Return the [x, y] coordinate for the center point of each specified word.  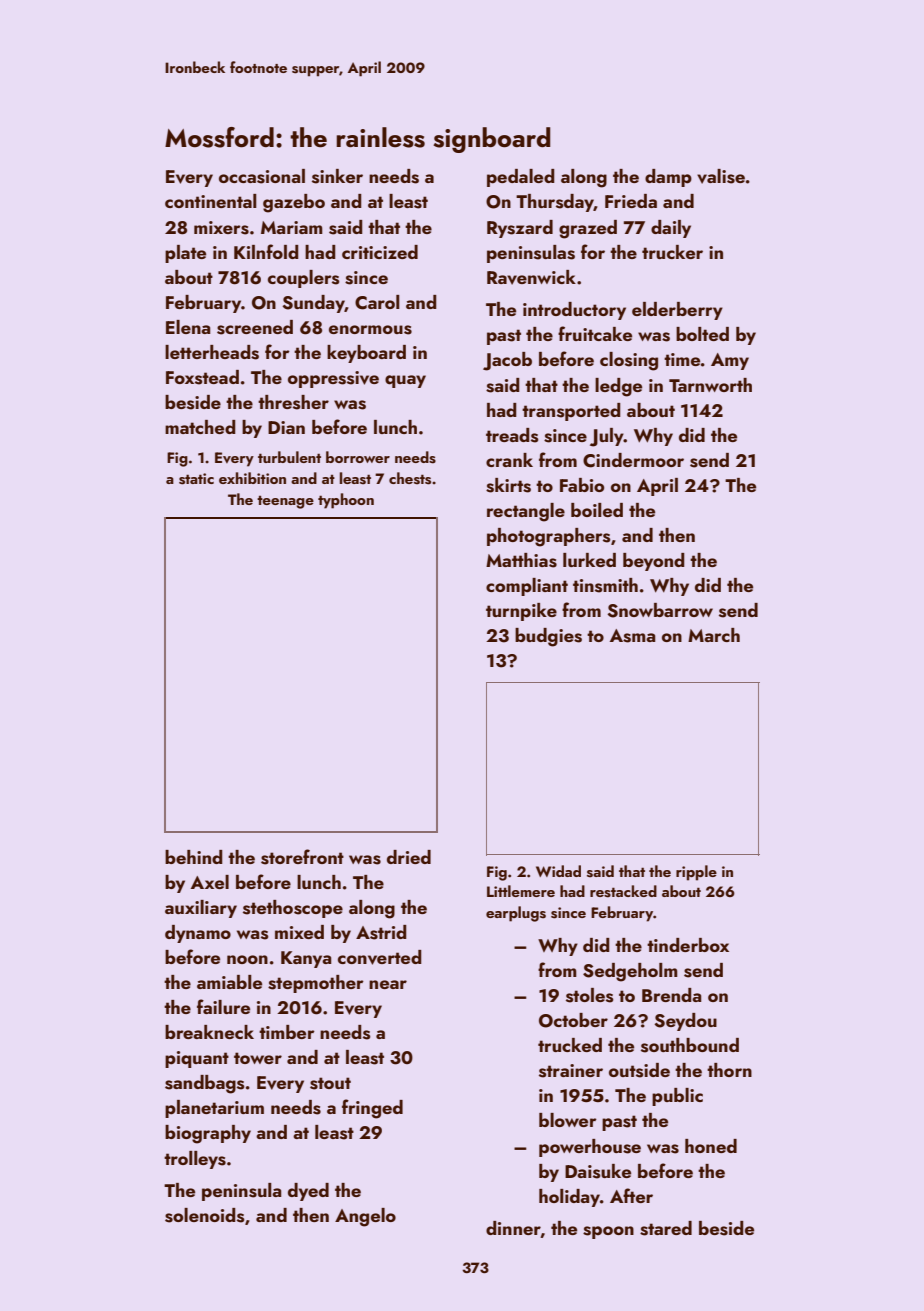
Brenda [671, 995]
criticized [380, 252]
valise [721, 176]
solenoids [205, 1215]
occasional [262, 176]
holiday [569, 1198]
